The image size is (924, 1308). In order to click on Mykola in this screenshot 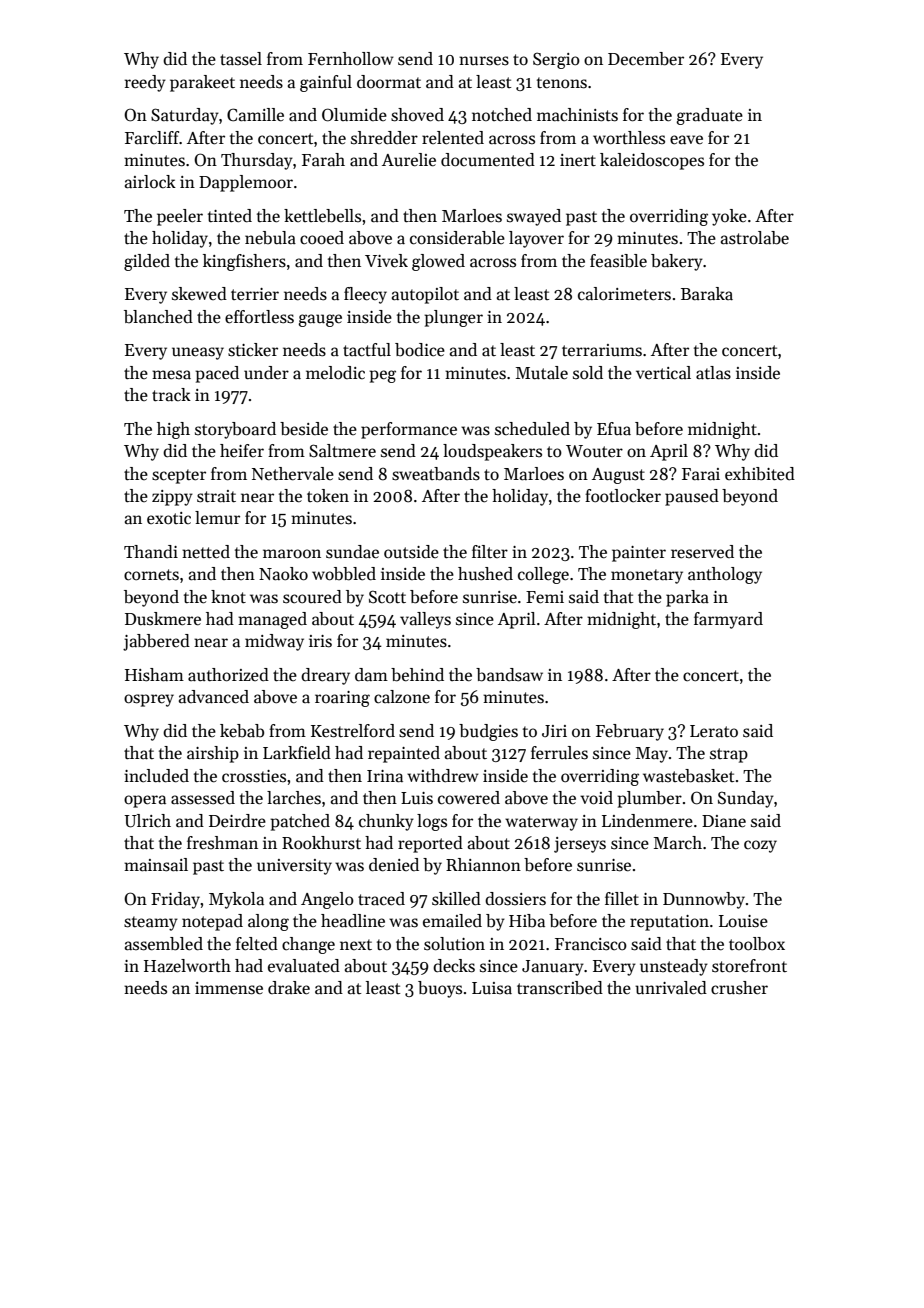, I will do `click(236, 900)`.
